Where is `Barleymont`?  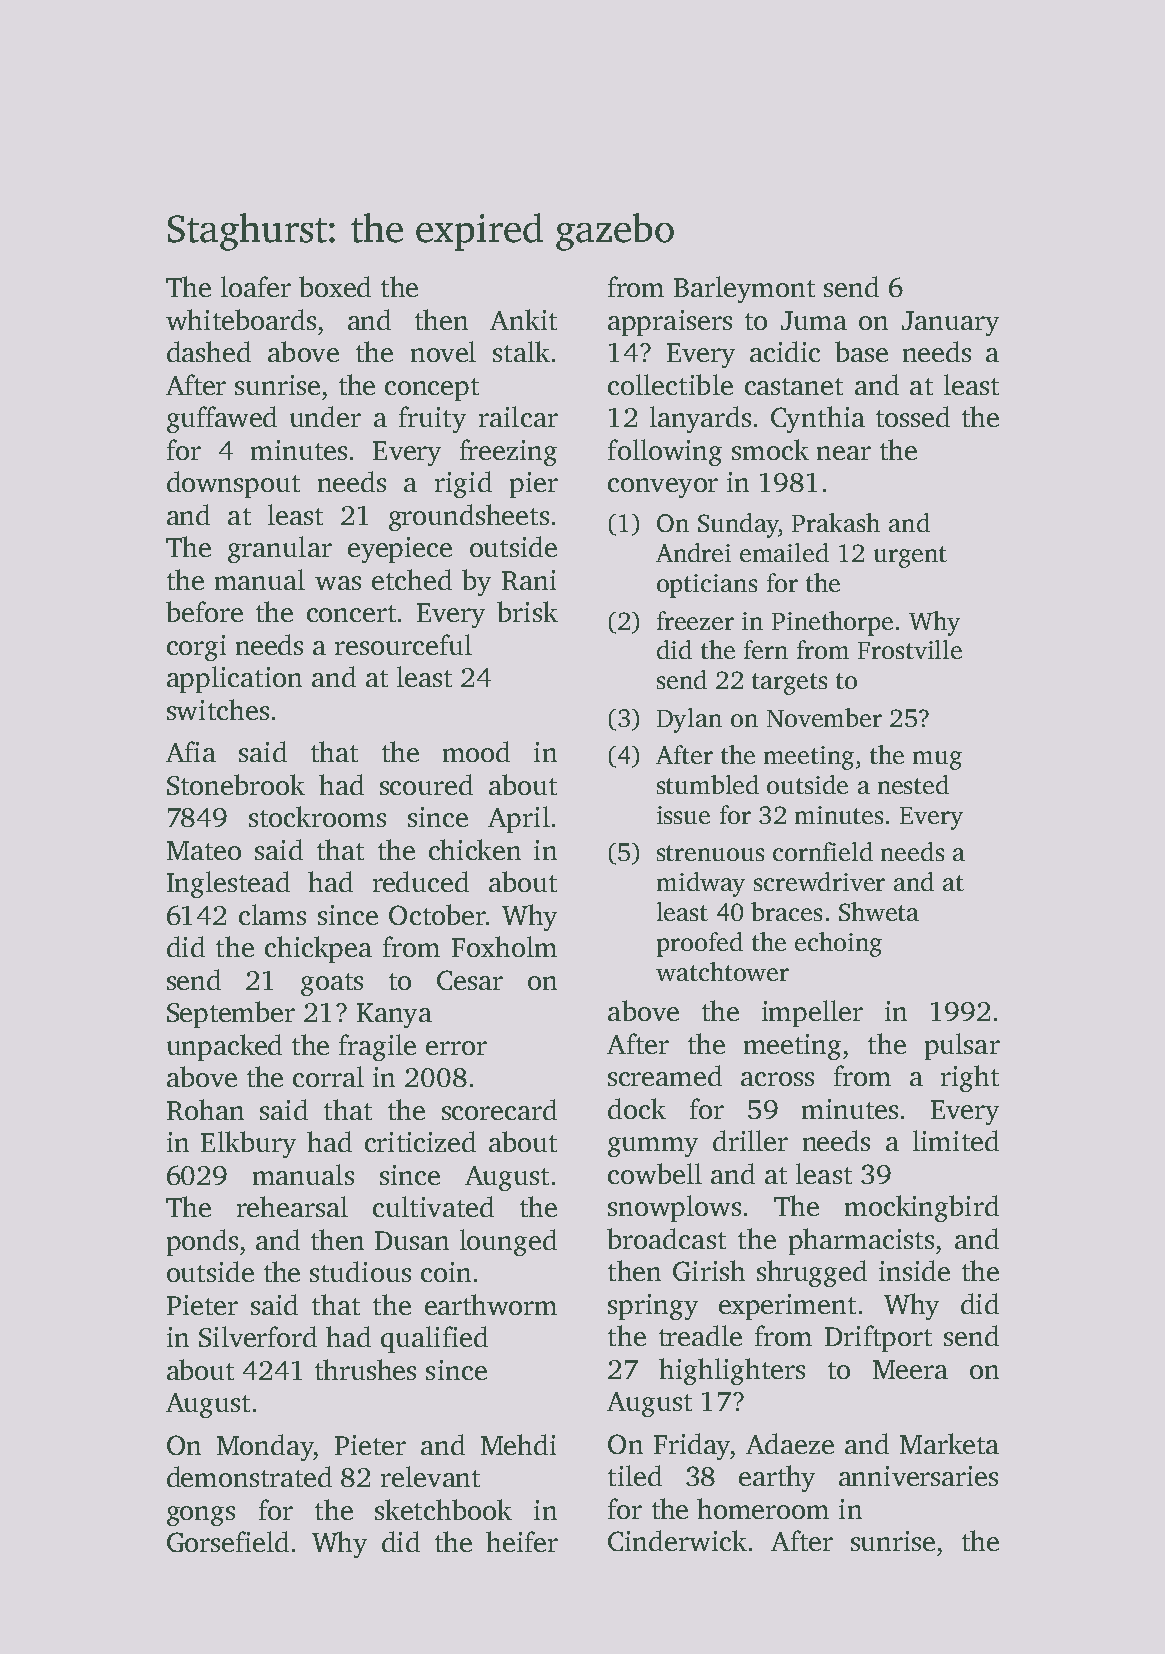 Barleymont is located at coordinates (744, 289).
